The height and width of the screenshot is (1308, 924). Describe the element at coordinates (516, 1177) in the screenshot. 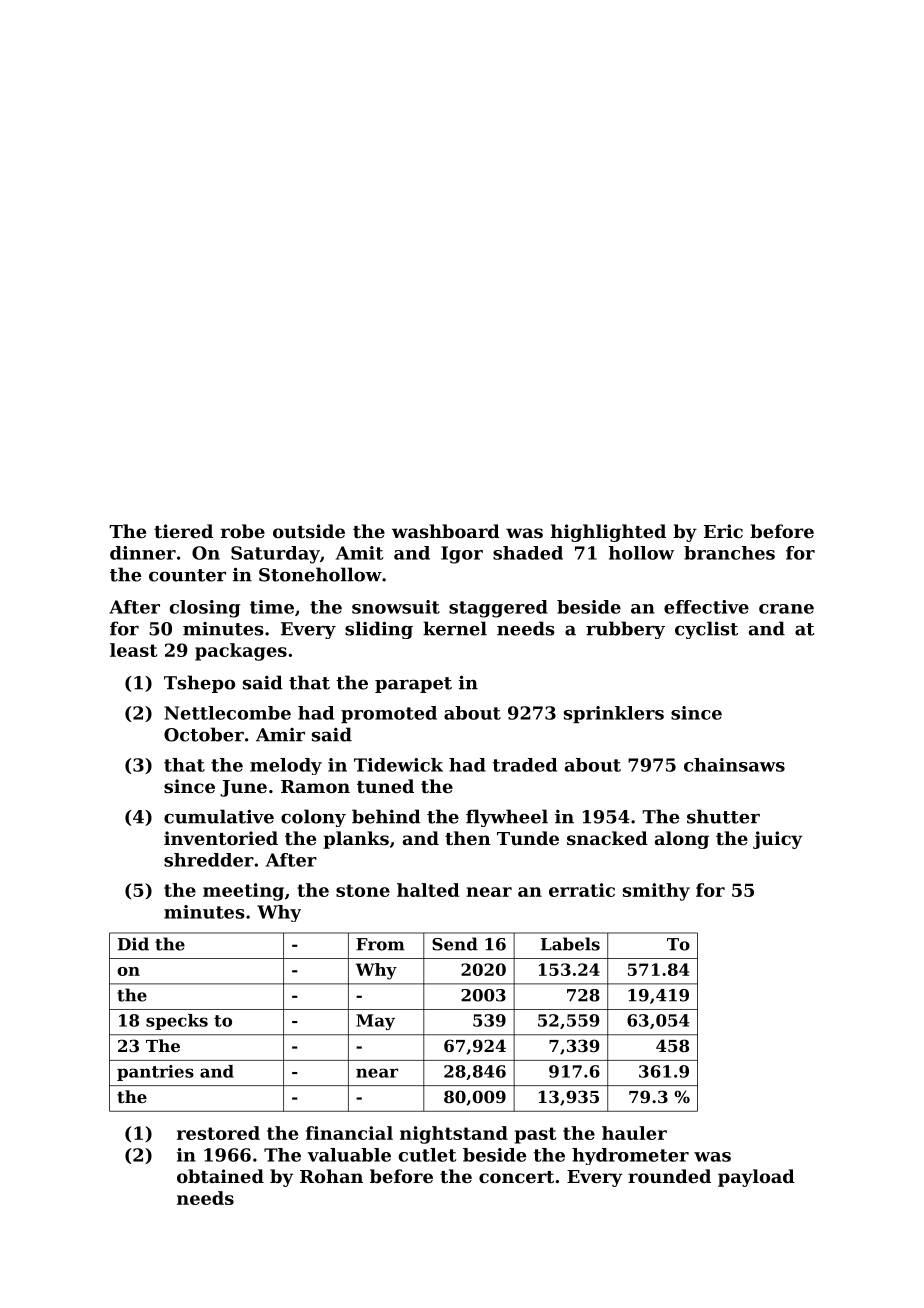

I see `concert` at that location.
